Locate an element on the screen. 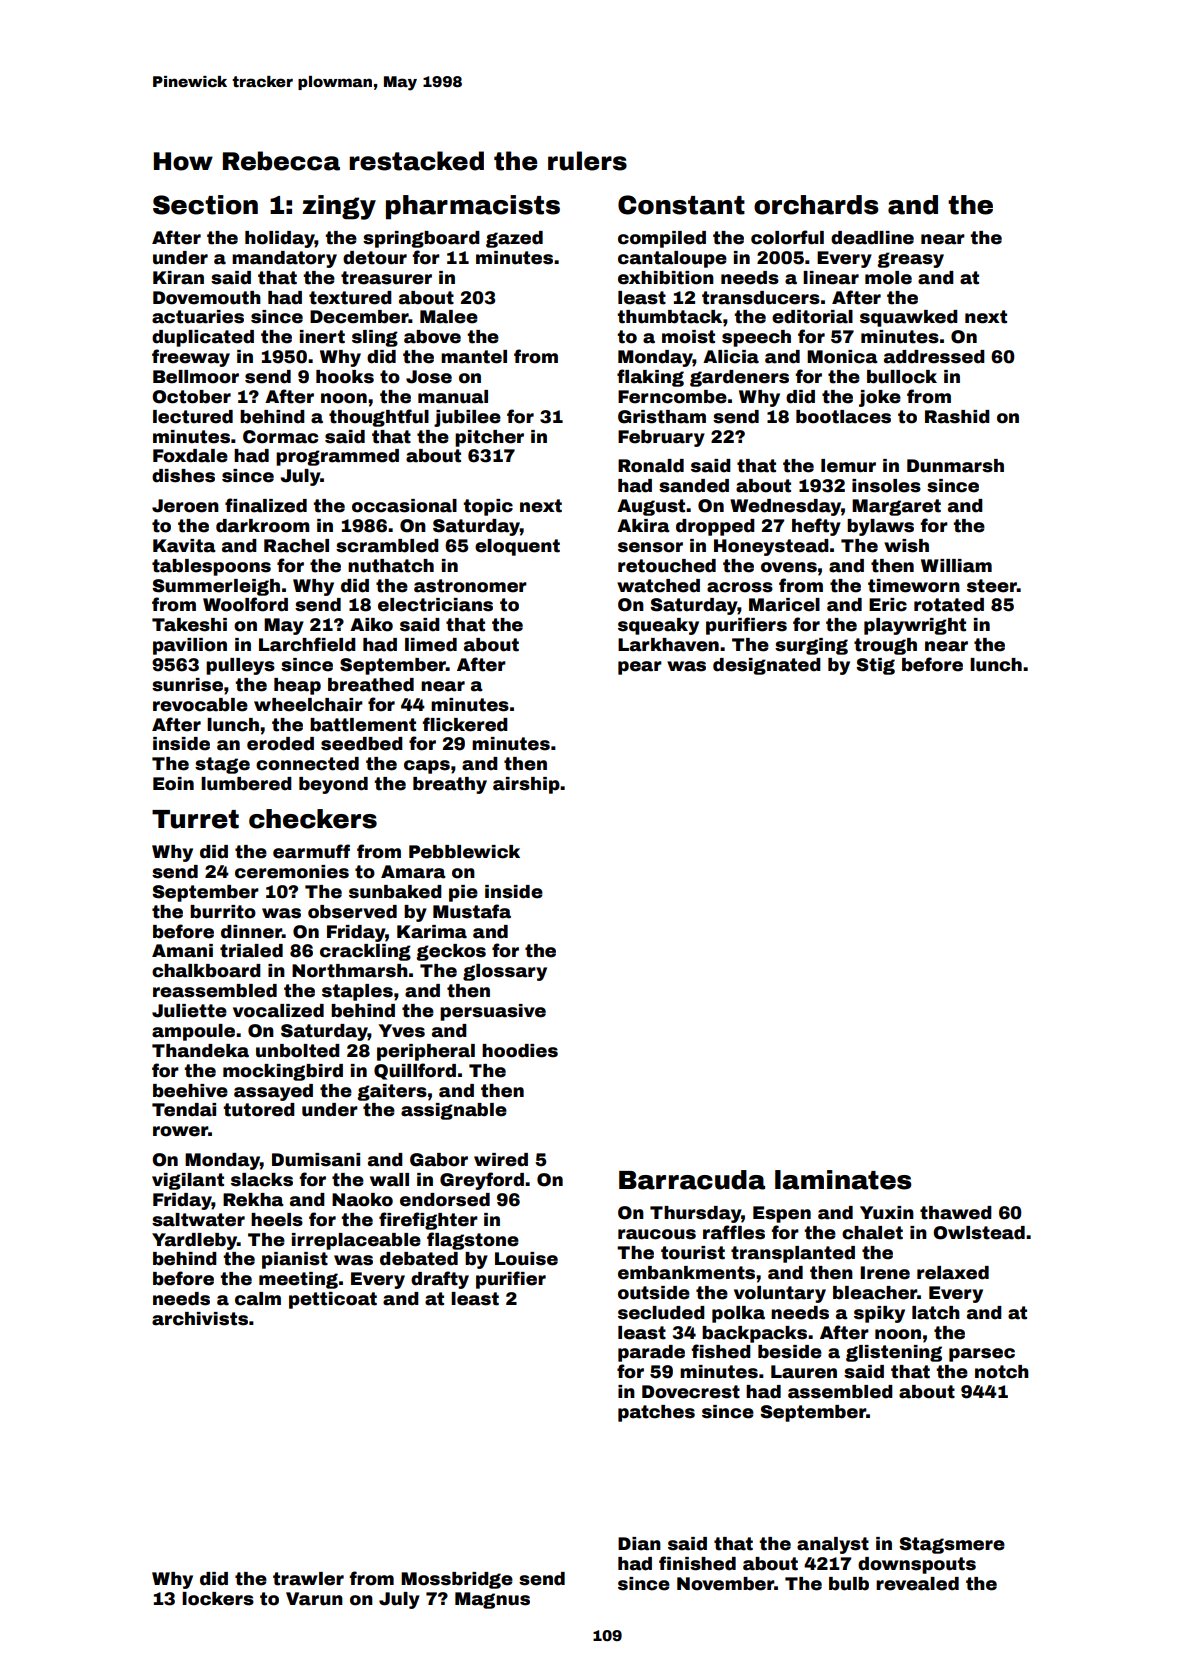 This screenshot has width=1184, height=1674. eloquent is located at coordinates (517, 547).
